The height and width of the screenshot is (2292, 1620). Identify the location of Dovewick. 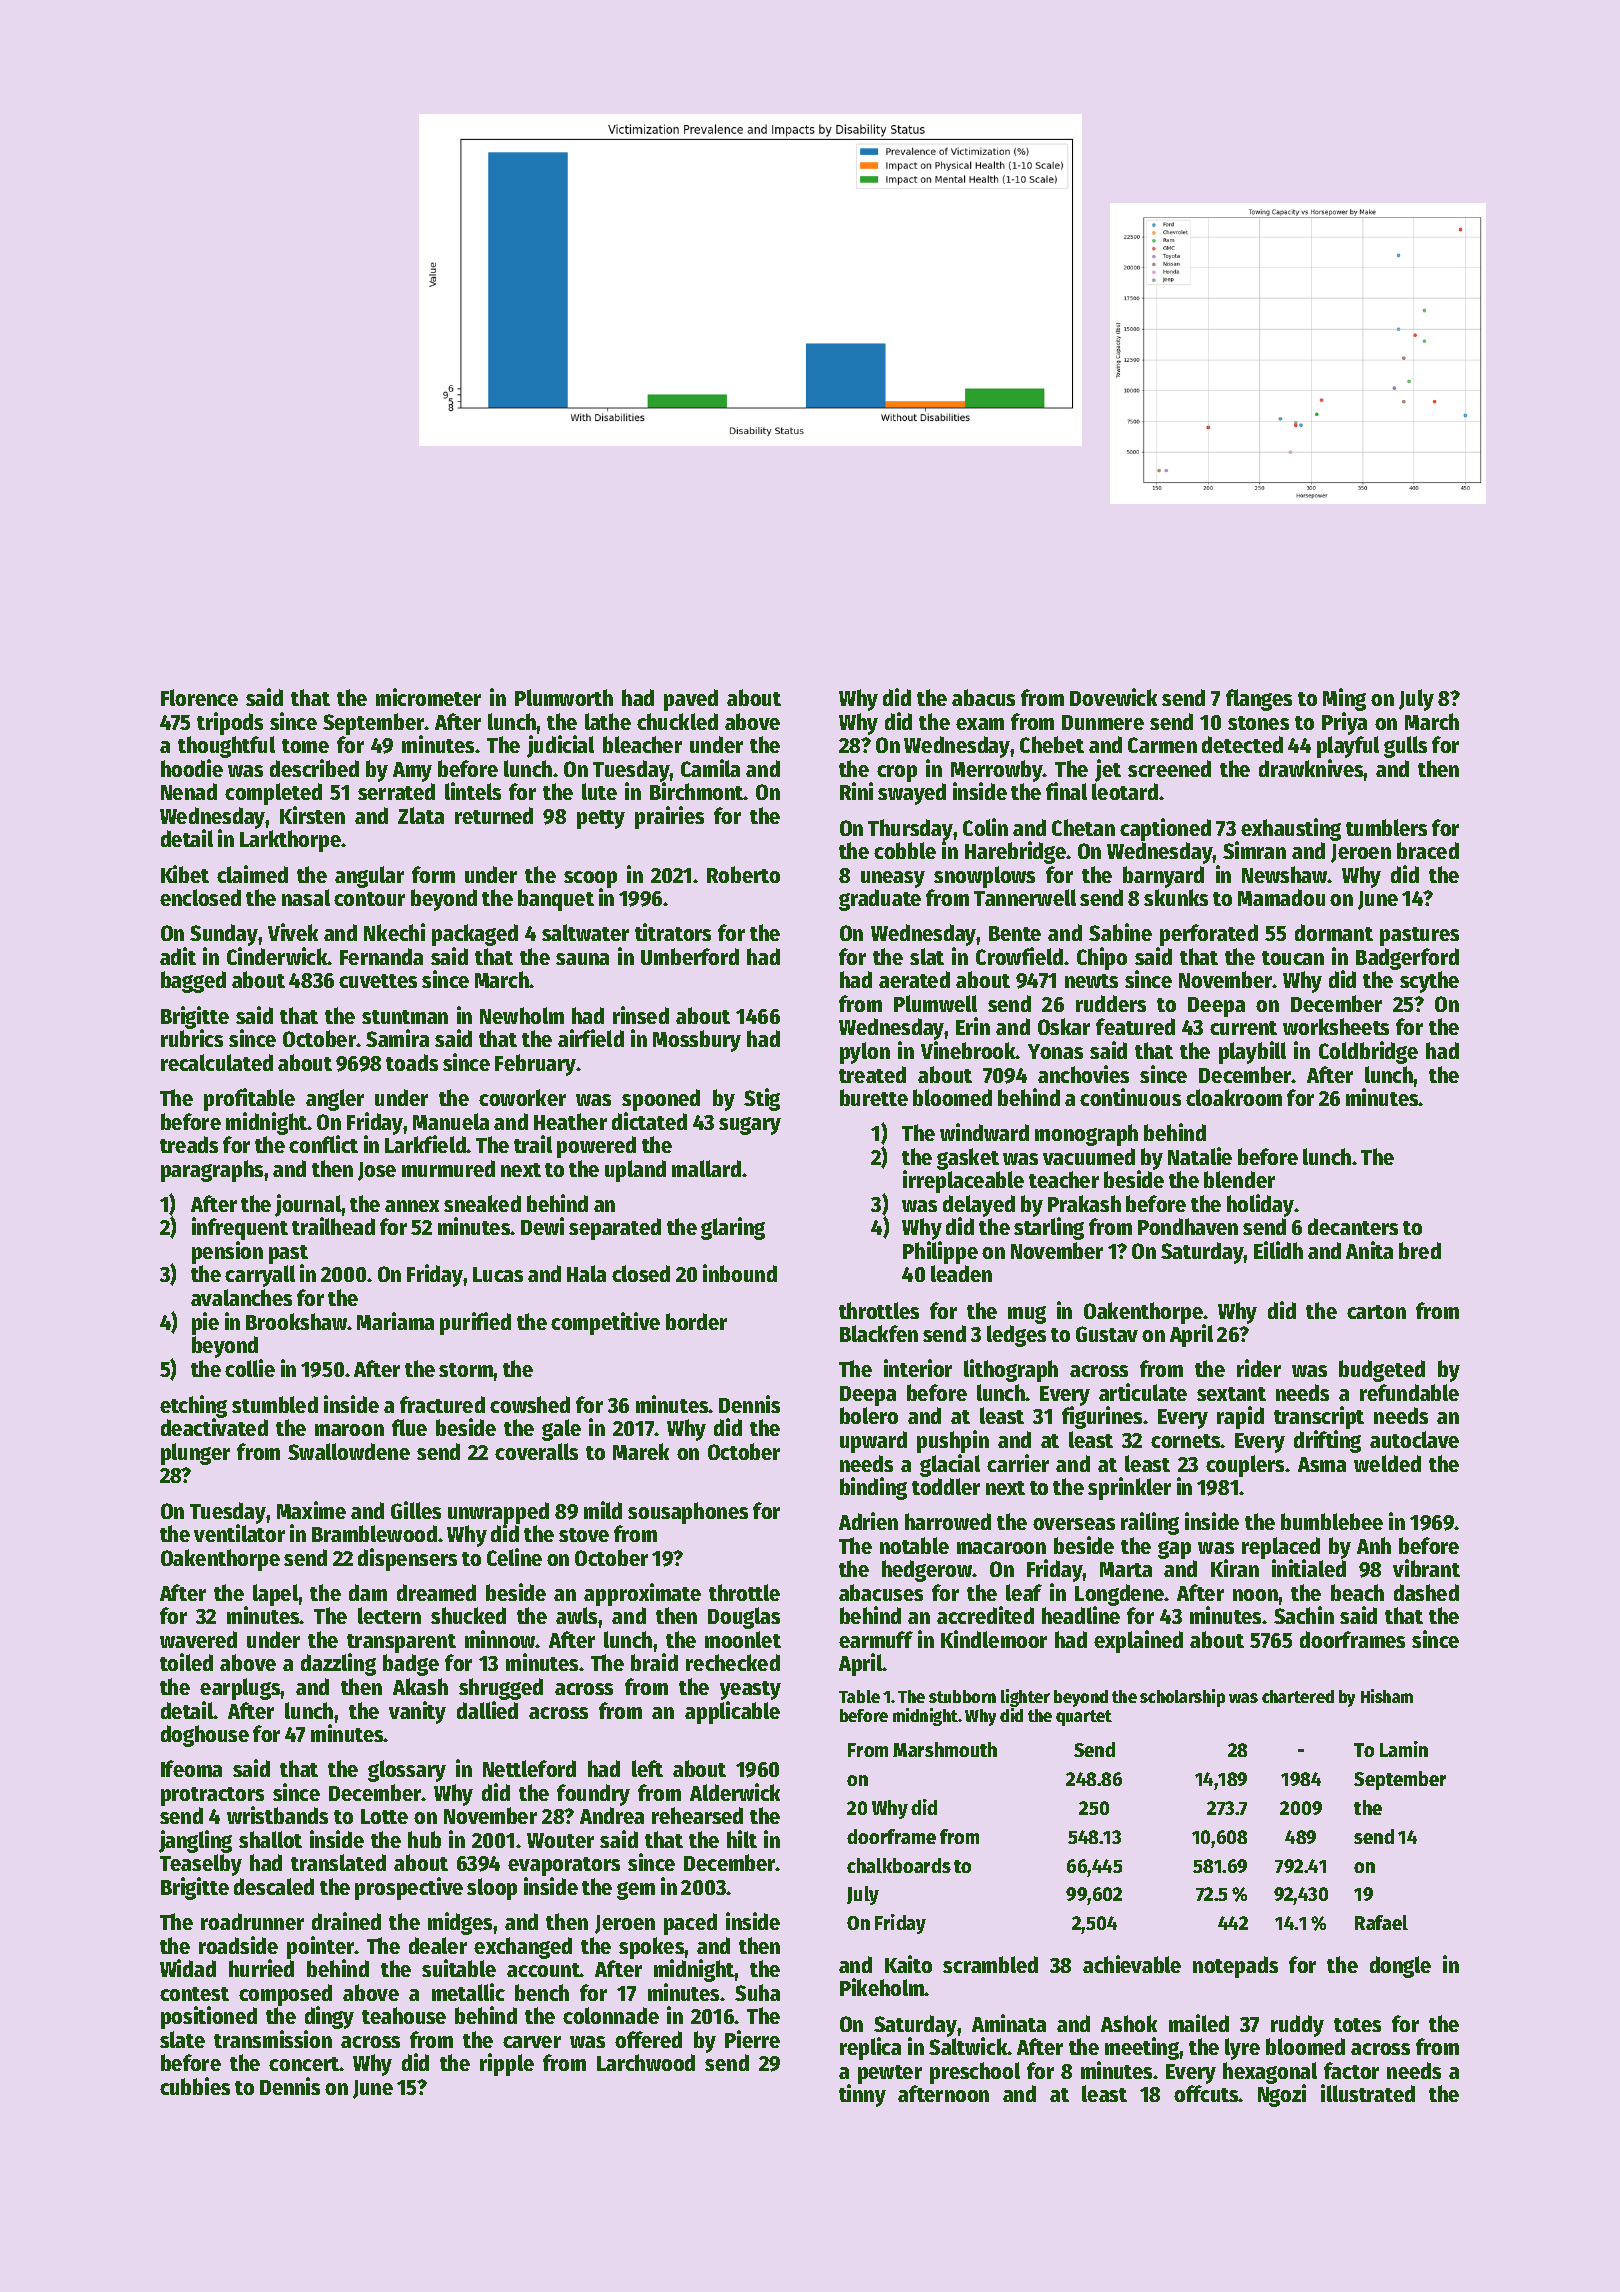
(1113, 697).
